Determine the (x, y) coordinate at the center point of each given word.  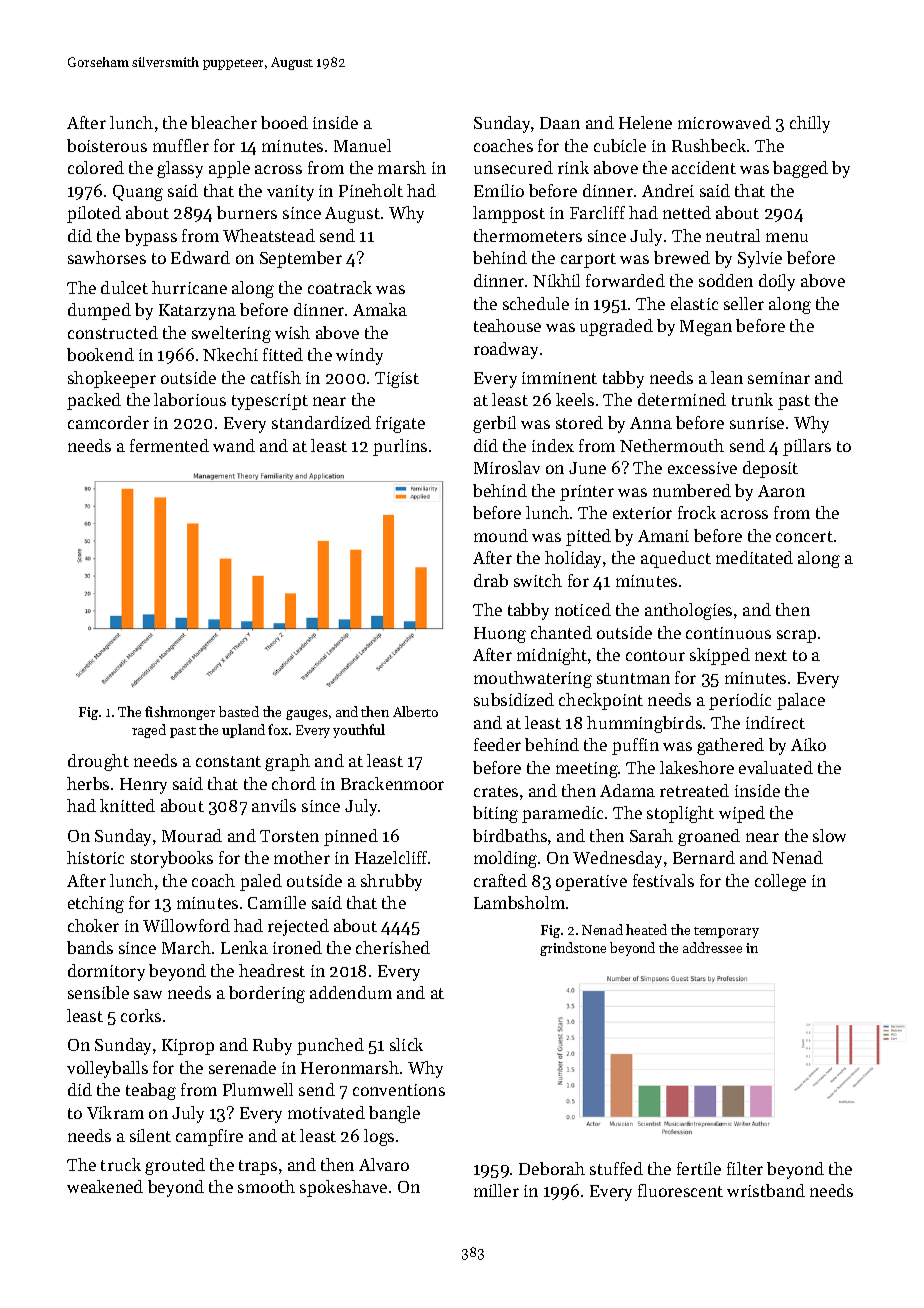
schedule (536, 303)
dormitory (106, 972)
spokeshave (343, 1188)
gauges (307, 715)
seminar (779, 378)
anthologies (688, 611)
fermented (169, 445)
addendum (351, 992)
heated (646, 929)
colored (96, 167)
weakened (105, 1186)
